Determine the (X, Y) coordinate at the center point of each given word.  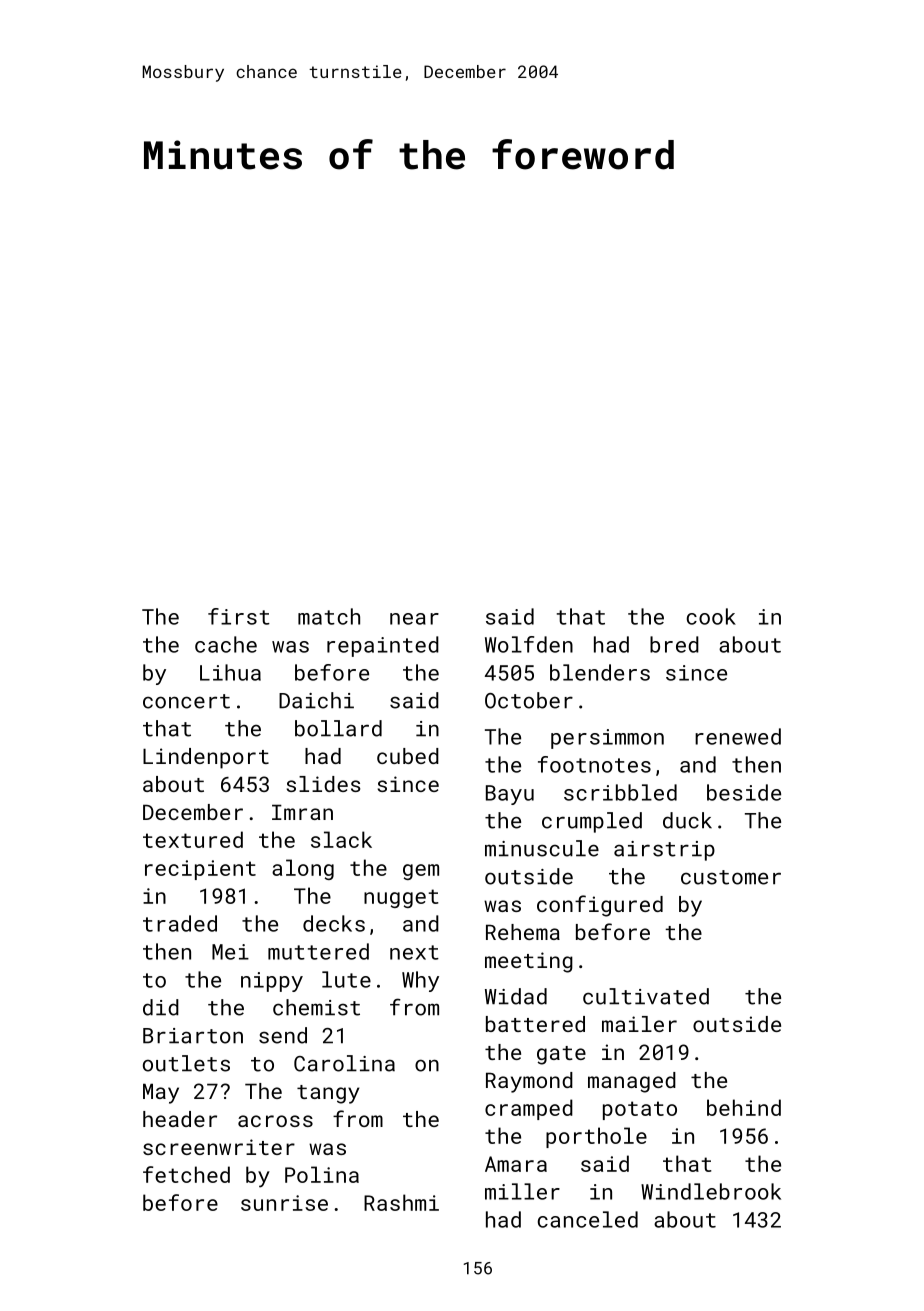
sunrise (284, 1203)
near (414, 619)
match (329, 616)
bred (674, 644)
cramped (529, 1109)
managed (632, 1082)
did (161, 1007)
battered (535, 1024)
